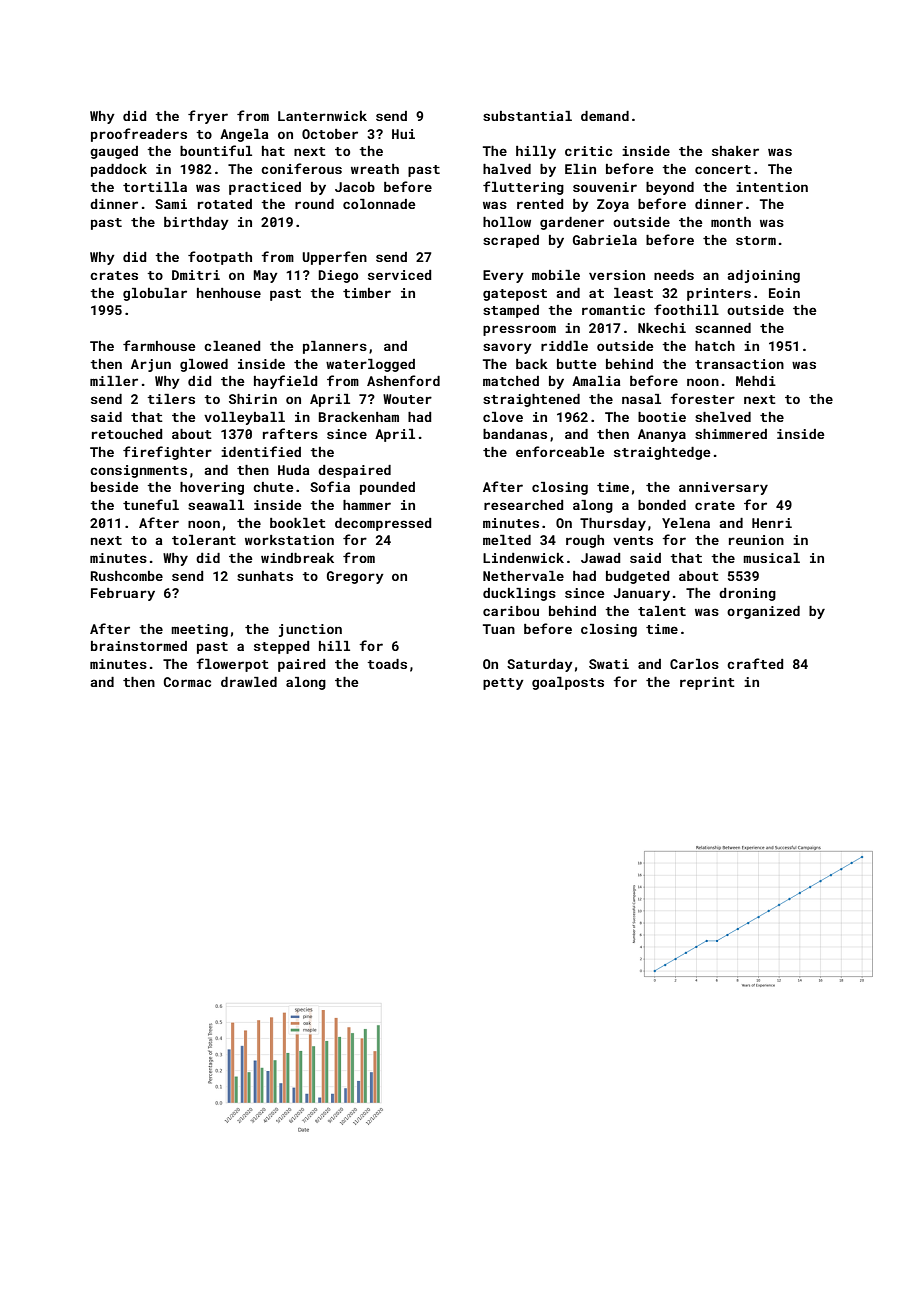 This page has width=924, height=1308. Describe the element at coordinates (187, 682) in the page. I see `Cormac` at that location.
